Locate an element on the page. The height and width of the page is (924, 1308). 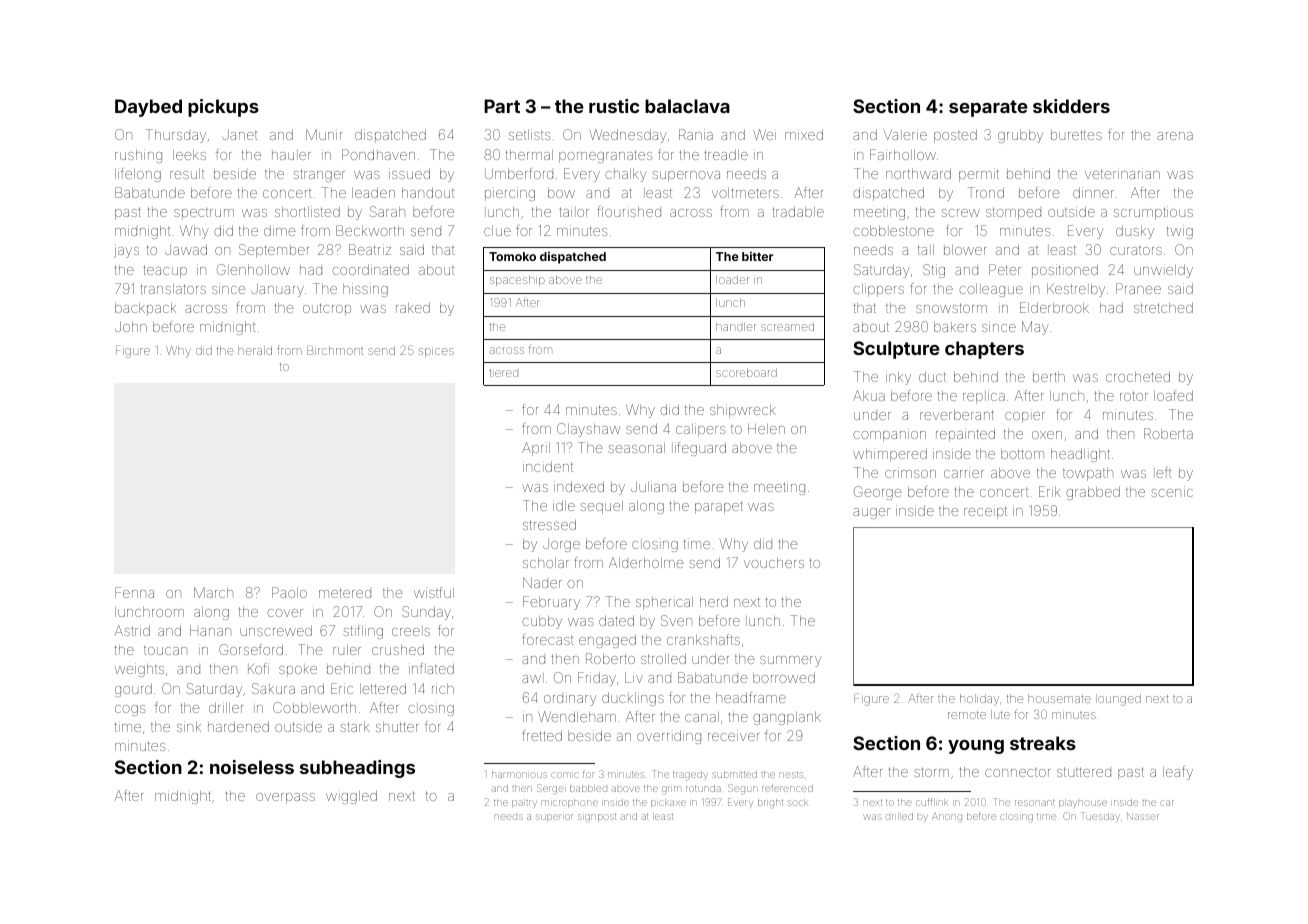
metered is located at coordinates (345, 593).
